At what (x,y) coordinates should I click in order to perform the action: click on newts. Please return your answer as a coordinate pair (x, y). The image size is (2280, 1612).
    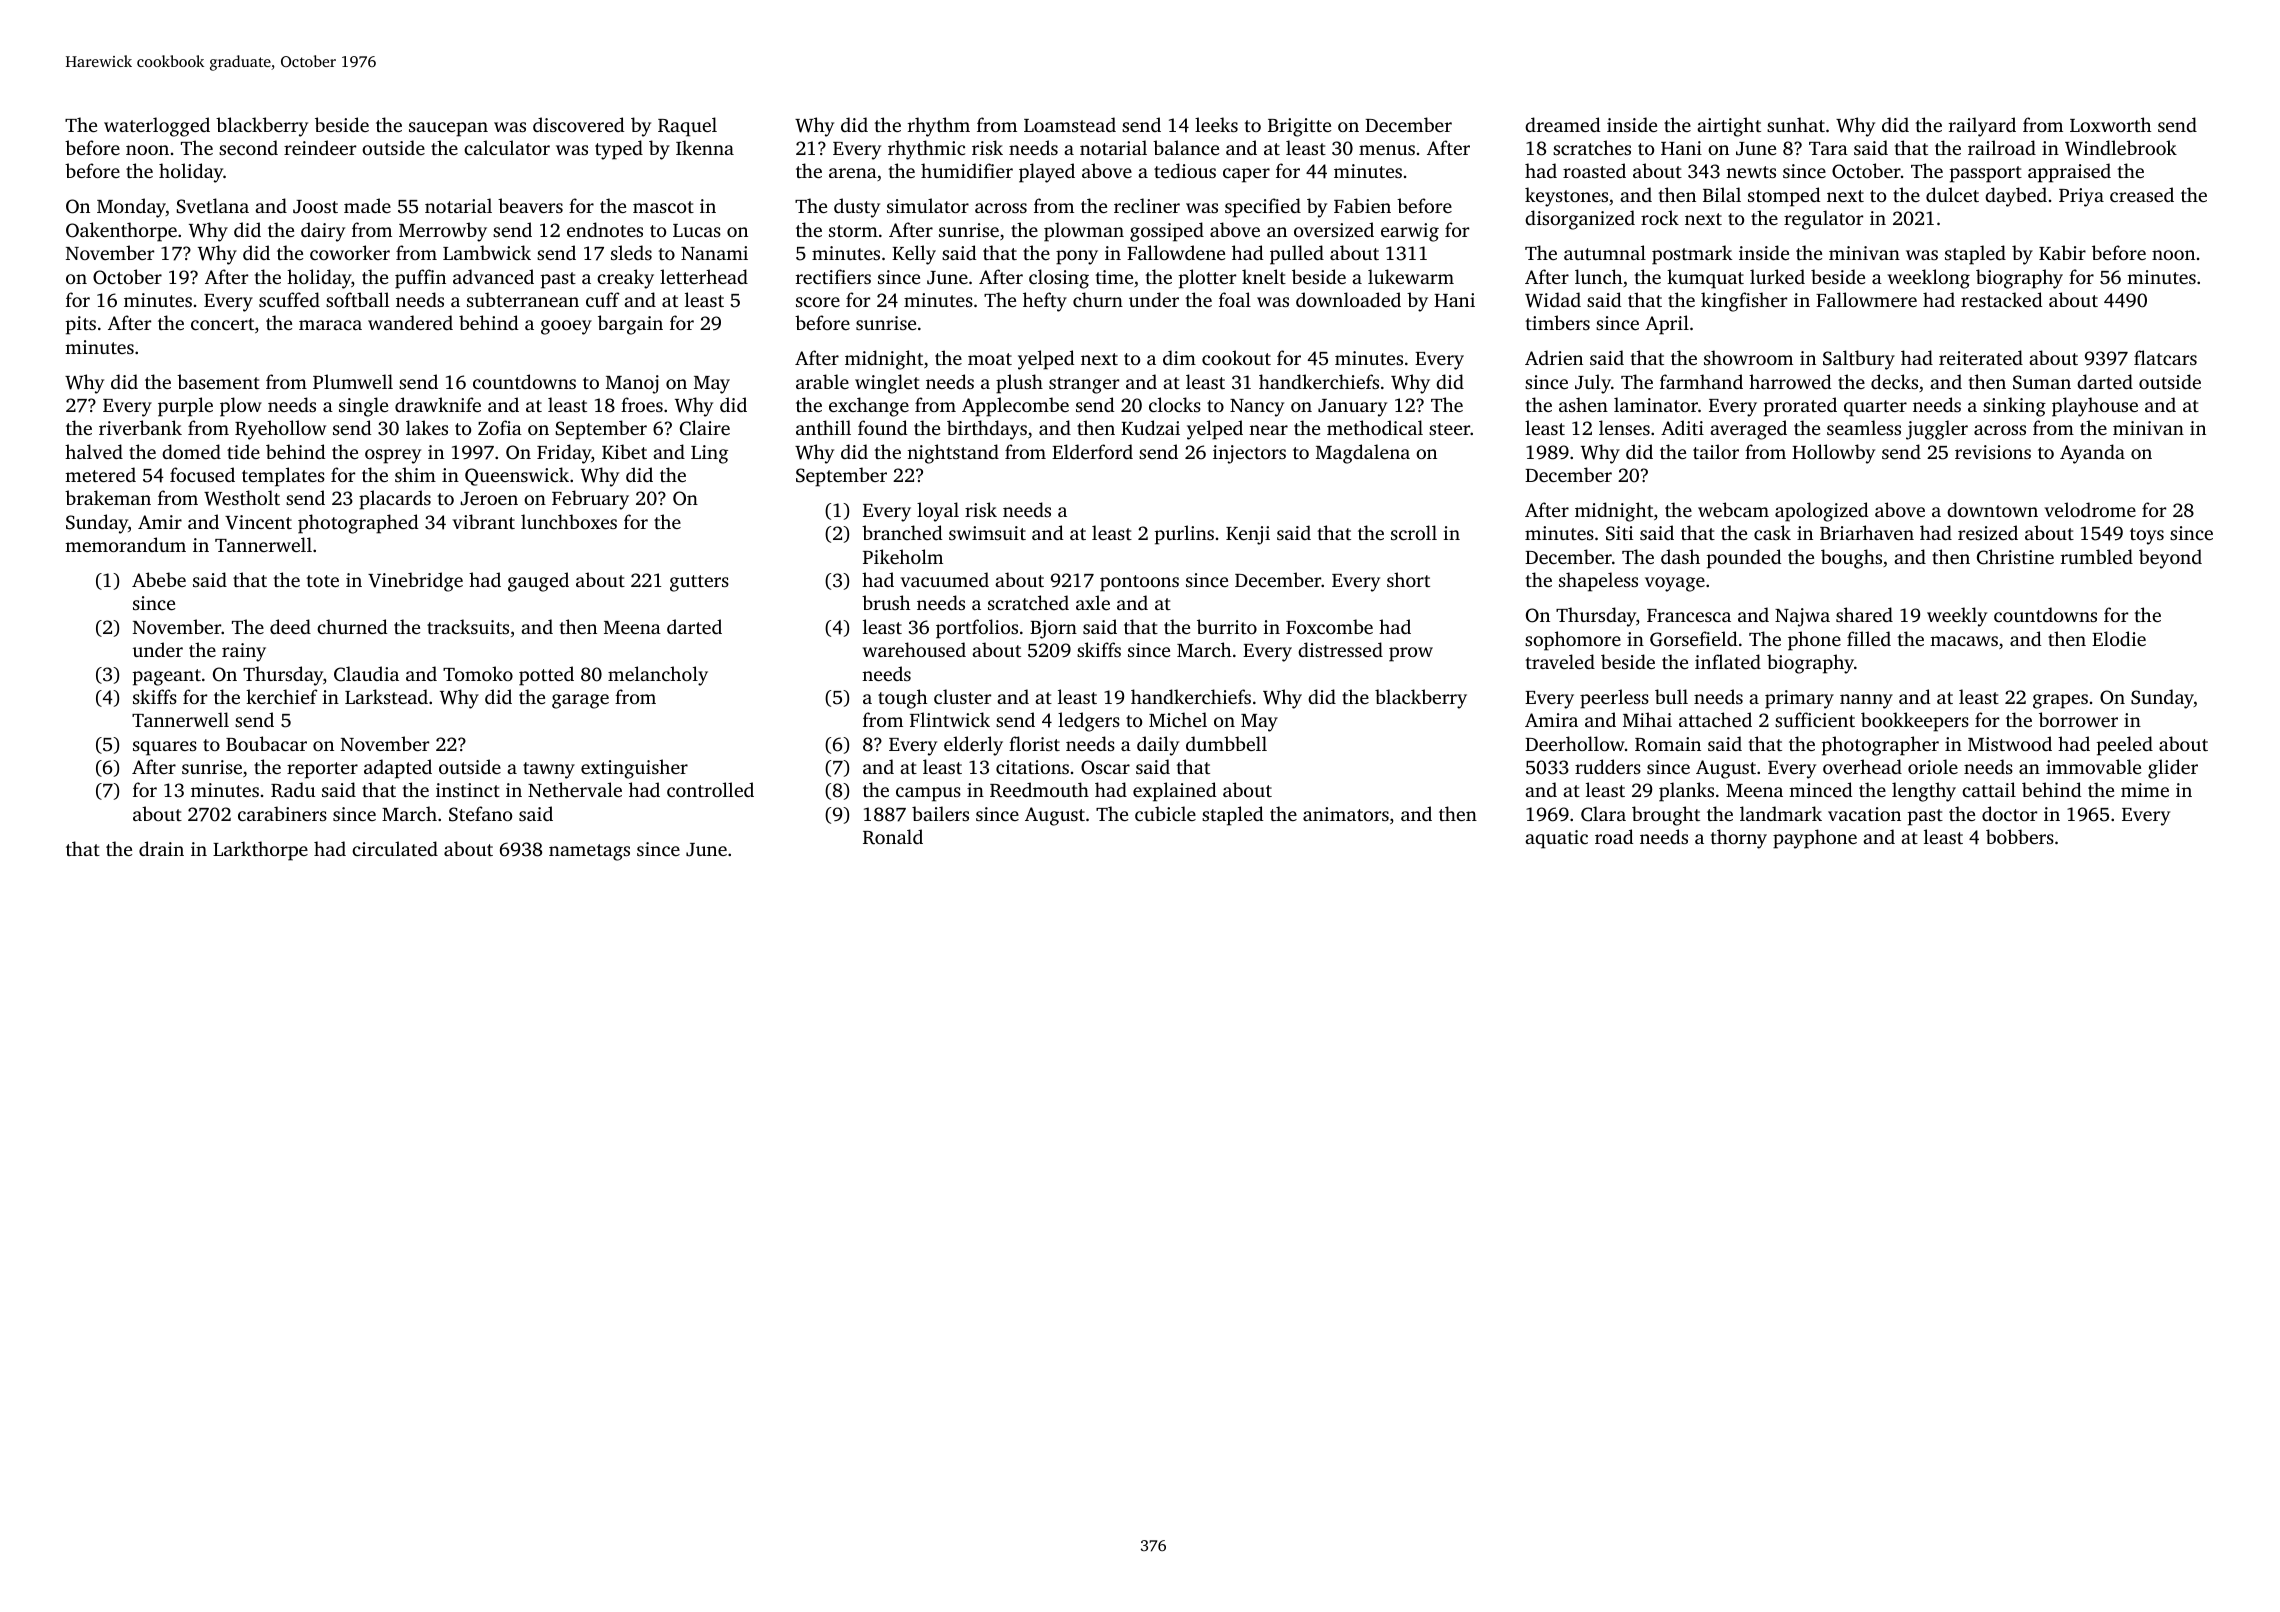
    Looking at the image, I should click on (1751, 172).
